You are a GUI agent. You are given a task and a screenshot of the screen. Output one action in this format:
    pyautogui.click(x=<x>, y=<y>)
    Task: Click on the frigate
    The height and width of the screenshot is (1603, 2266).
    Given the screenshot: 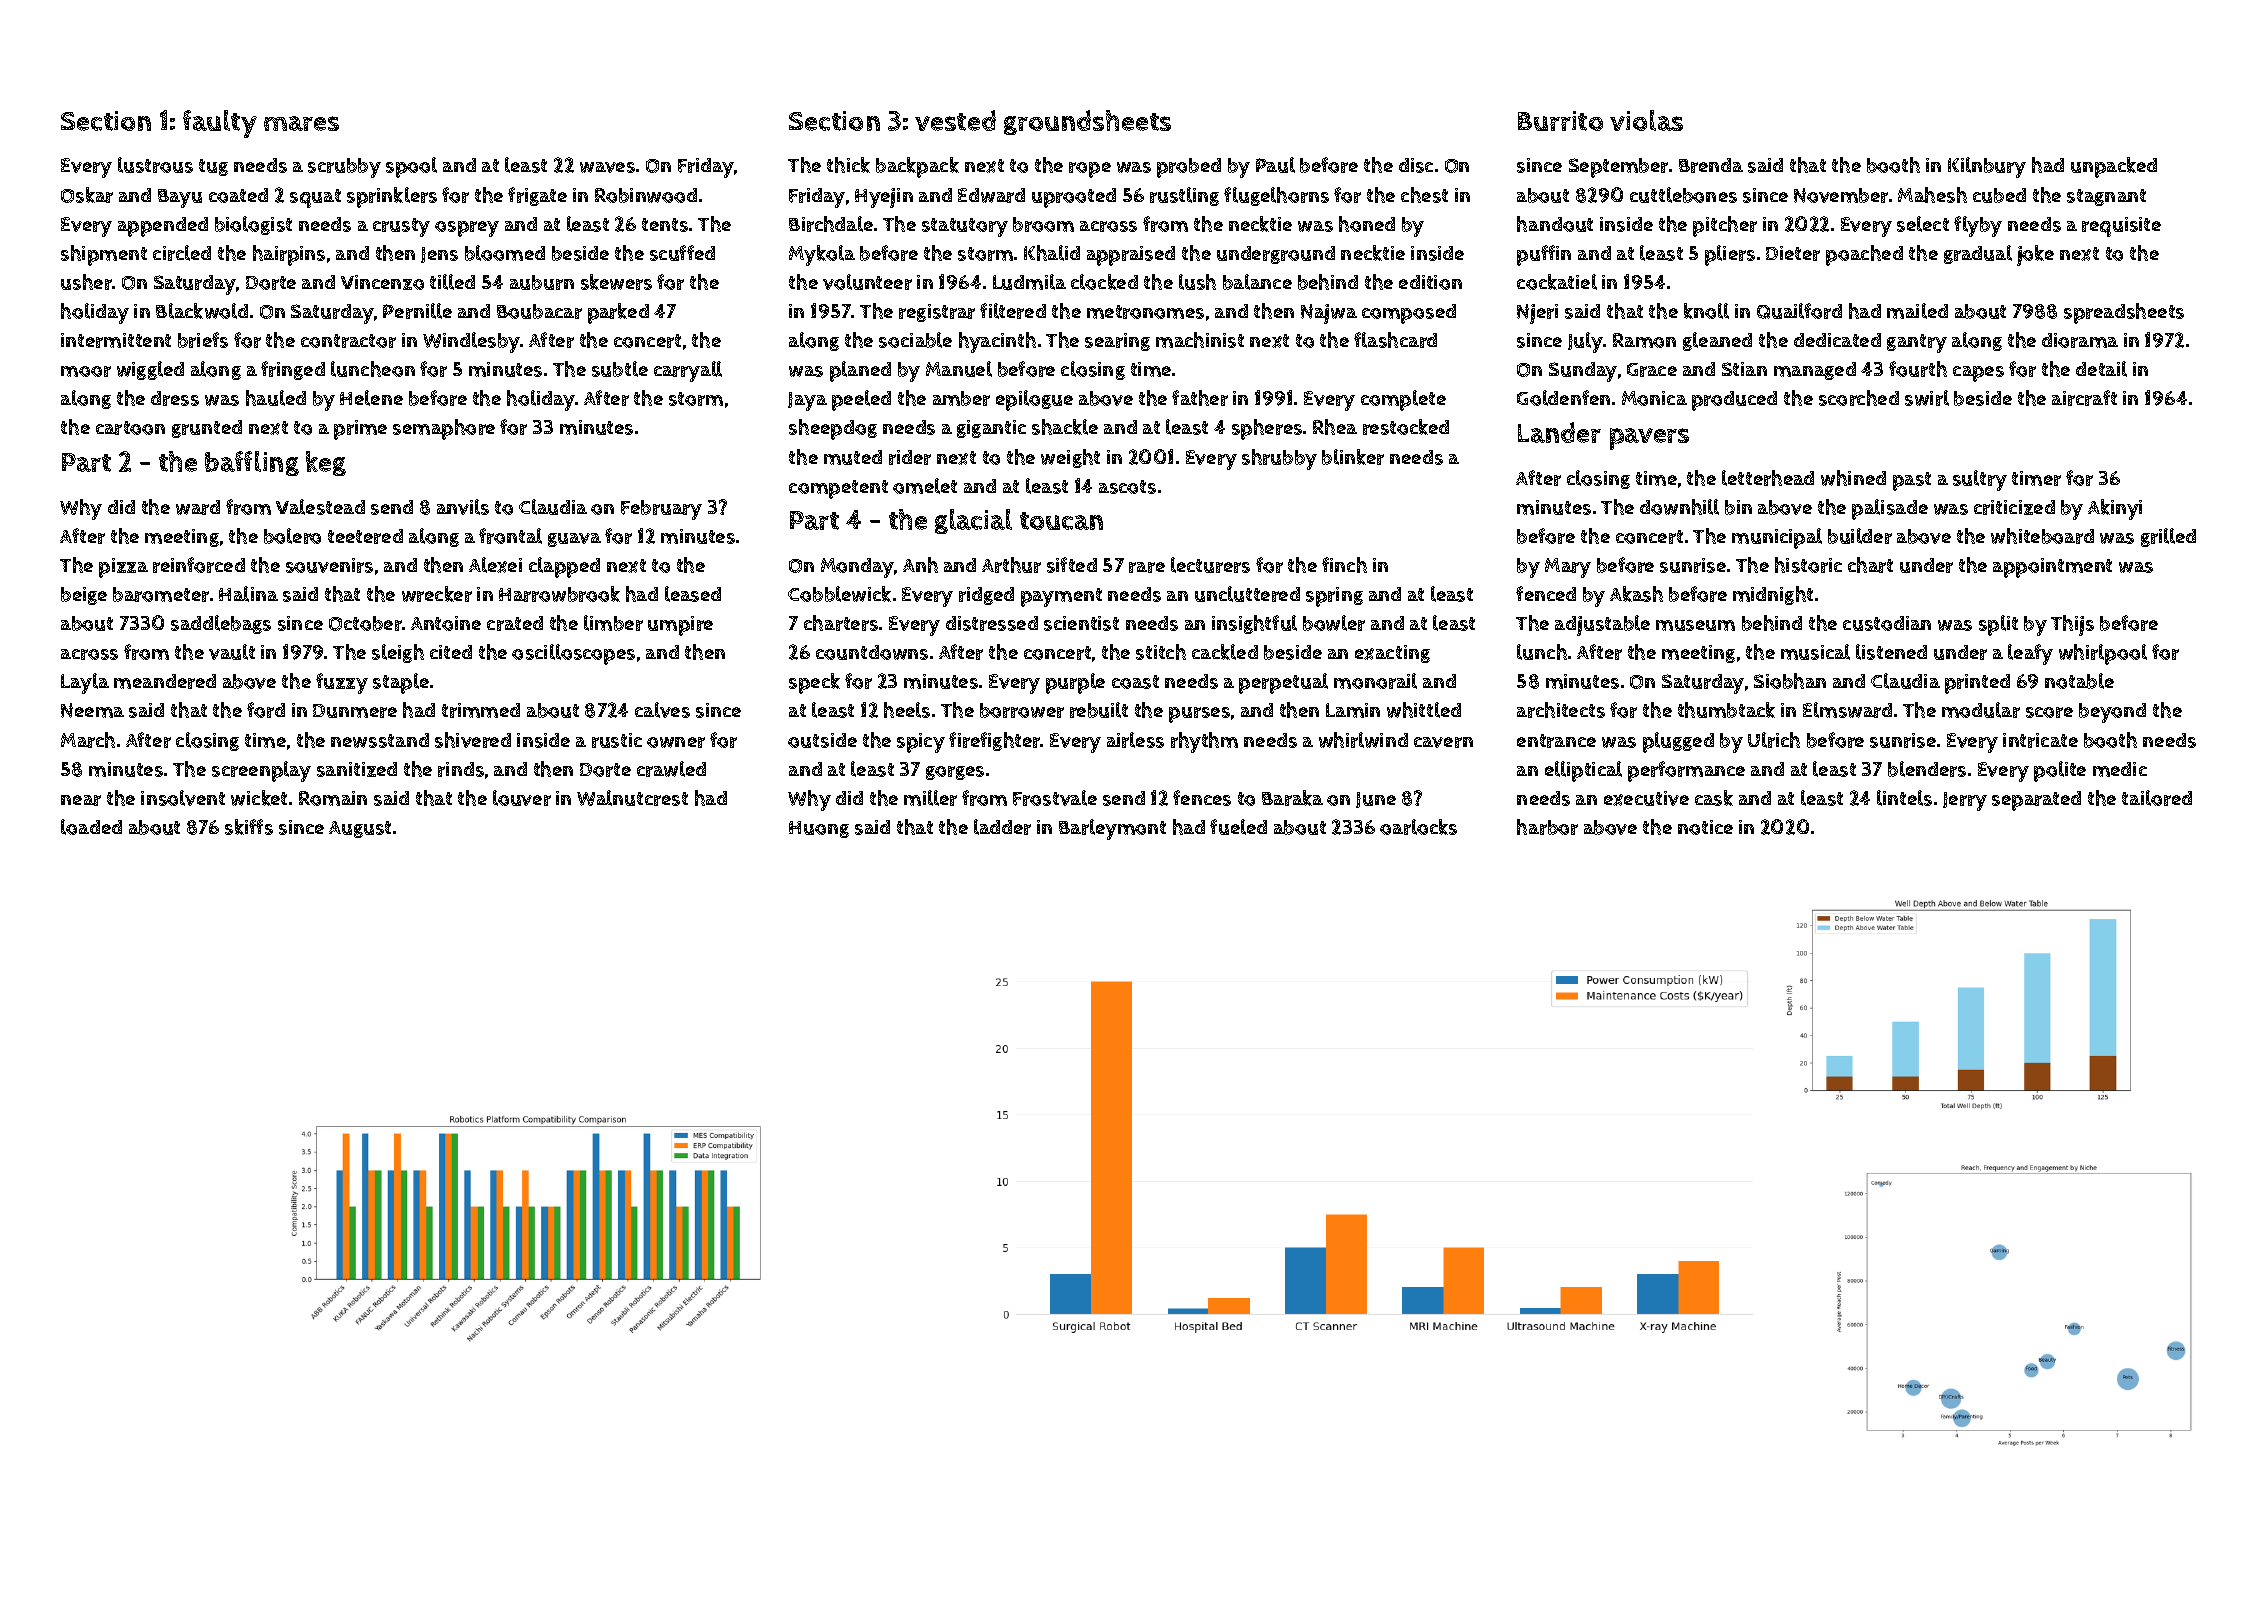 What is the action you would take?
    pyautogui.click(x=537, y=196)
